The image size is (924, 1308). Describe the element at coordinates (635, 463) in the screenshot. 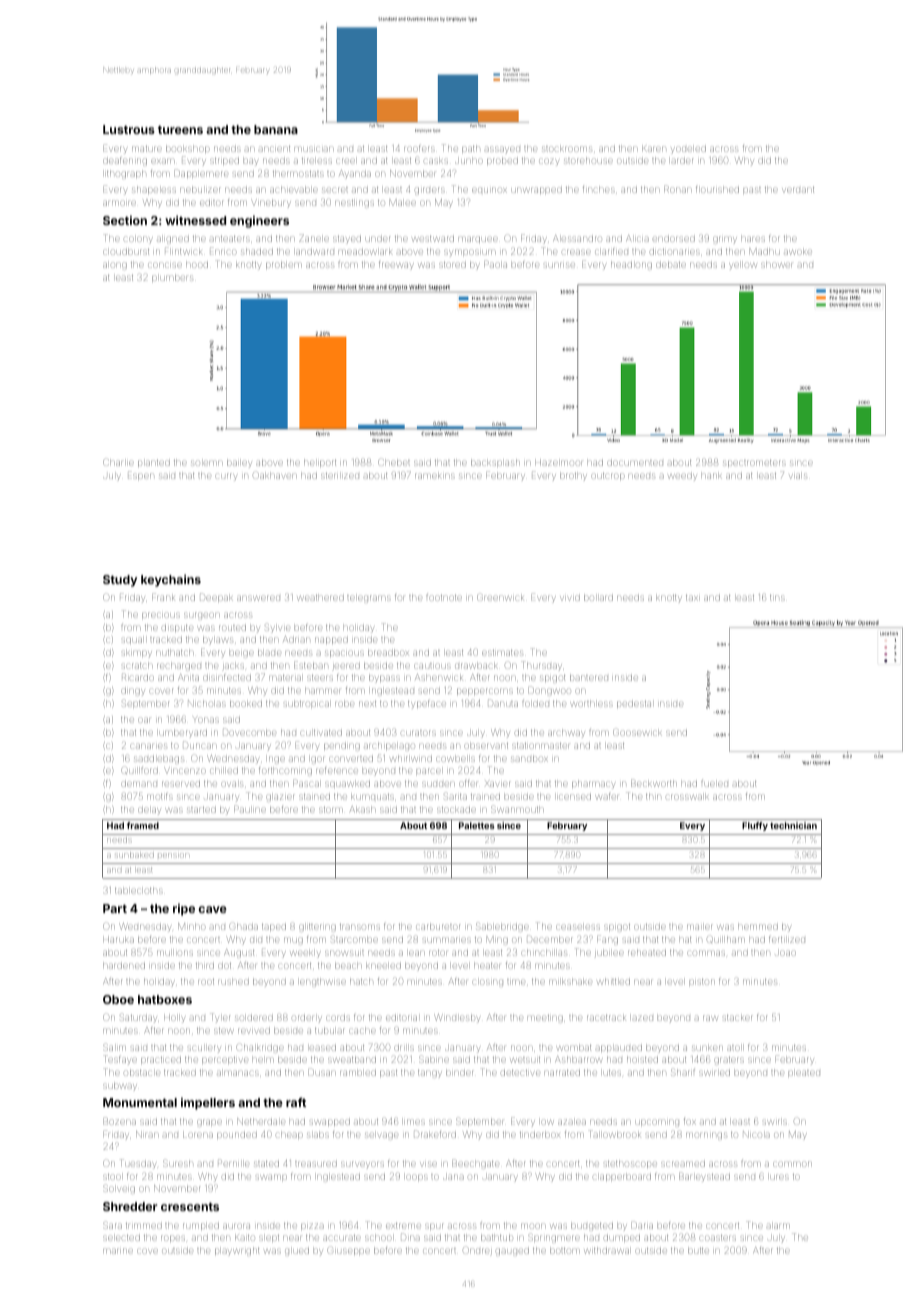

I see `documented` at that location.
